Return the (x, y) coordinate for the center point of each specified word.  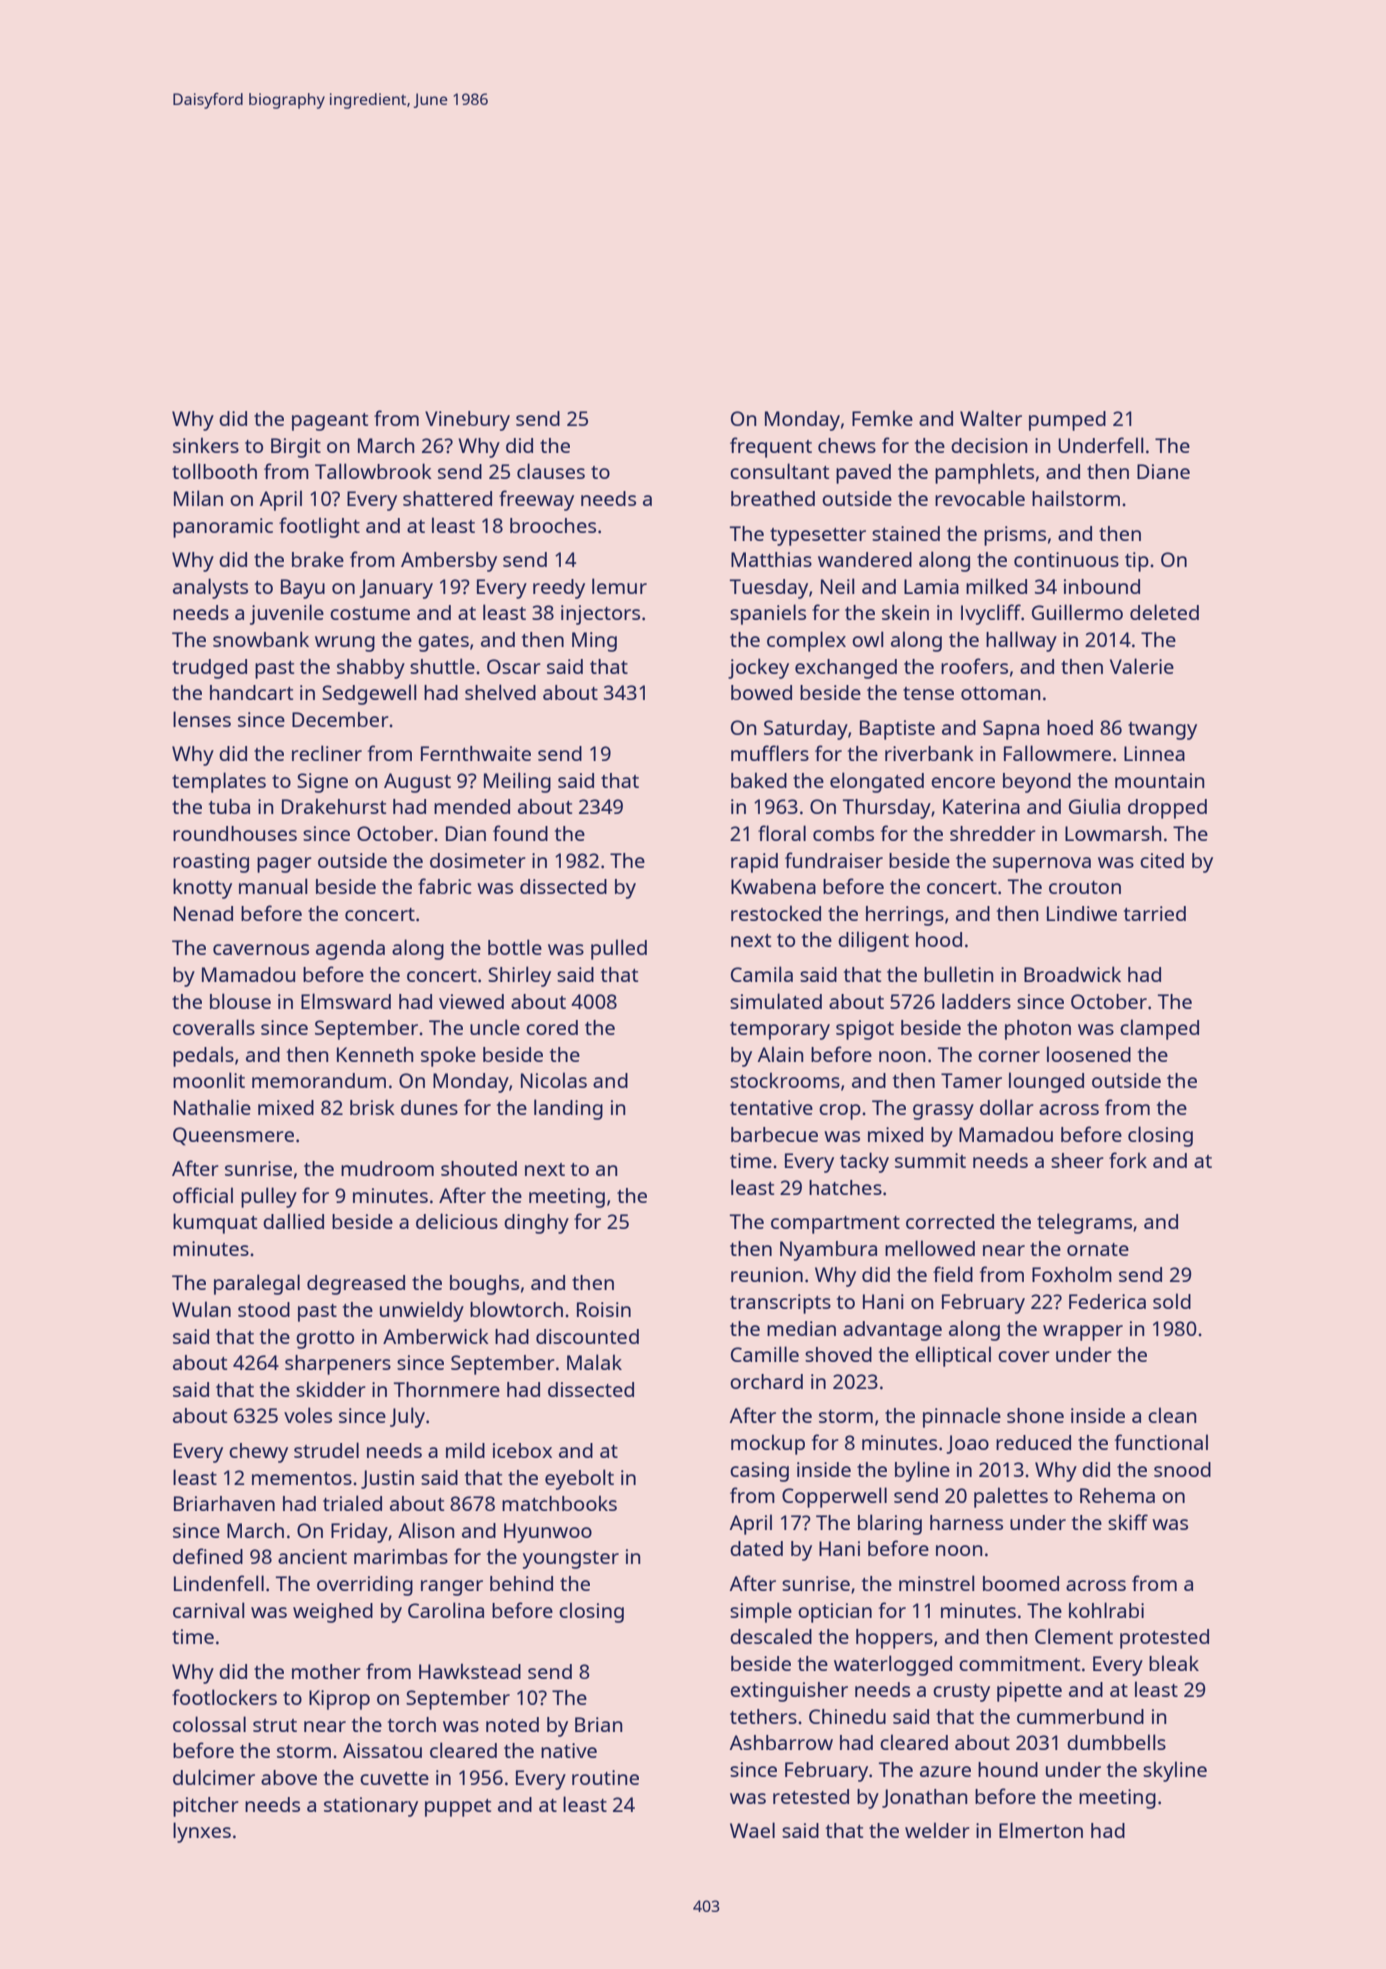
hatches (845, 1187)
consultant (779, 471)
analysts (210, 588)
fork (1128, 1160)
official (203, 1195)
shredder (993, 833)
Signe (322, 783)
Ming (594, 642)
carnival (209, 1610)
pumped (1067, 421)
